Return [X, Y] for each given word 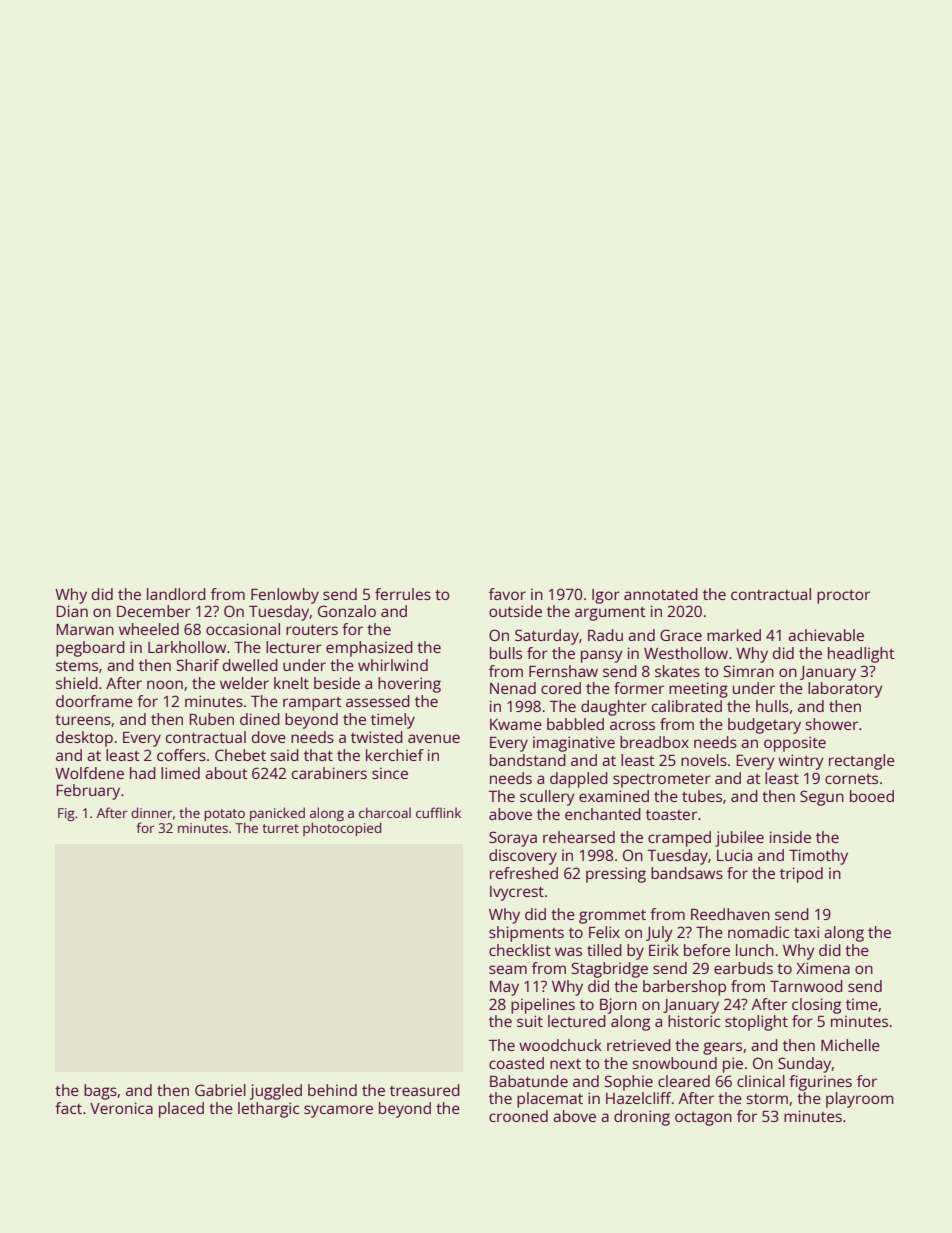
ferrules [403, 594]
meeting [698, 690]
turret [280, 828]
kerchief [395, 755]
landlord [176, 594]
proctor [843, 597]
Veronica [121, 1108]
